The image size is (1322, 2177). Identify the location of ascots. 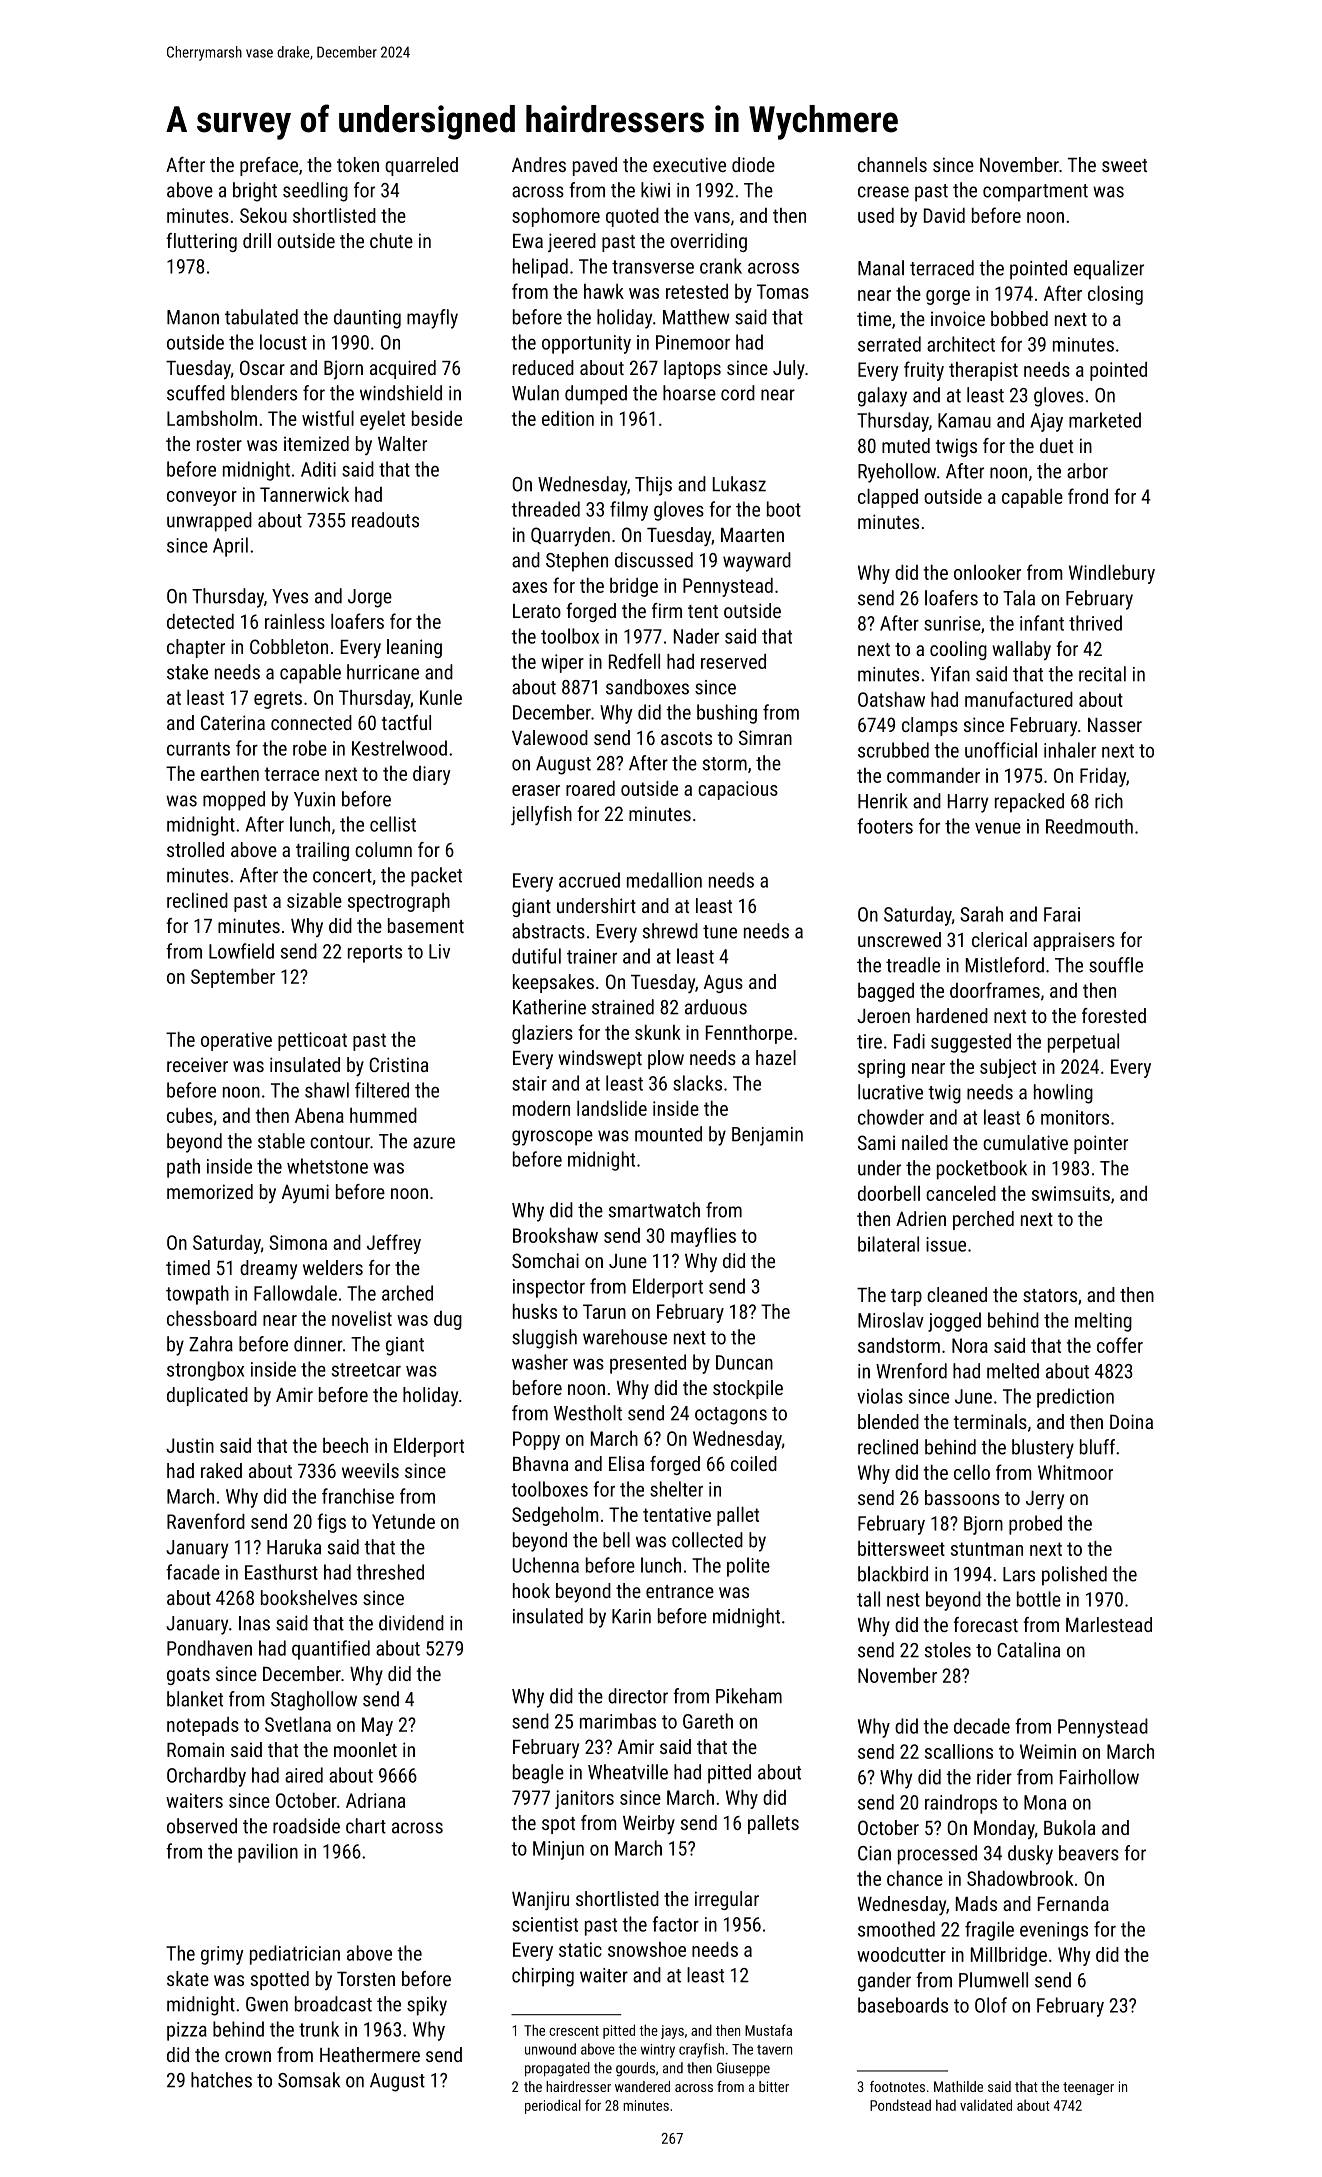
(686, 738).
